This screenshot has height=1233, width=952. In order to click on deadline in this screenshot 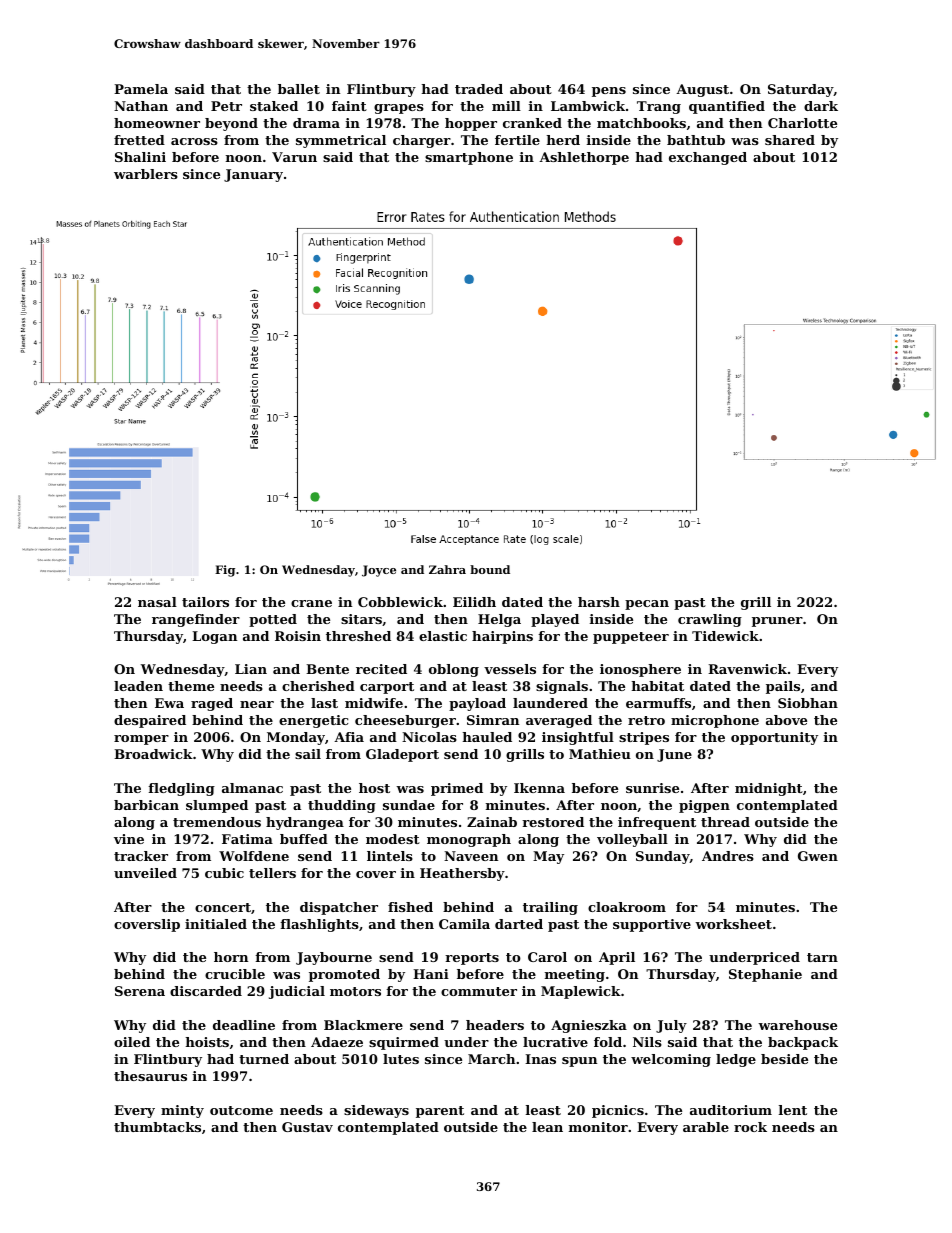, I will do `click(244, 1025)`.
